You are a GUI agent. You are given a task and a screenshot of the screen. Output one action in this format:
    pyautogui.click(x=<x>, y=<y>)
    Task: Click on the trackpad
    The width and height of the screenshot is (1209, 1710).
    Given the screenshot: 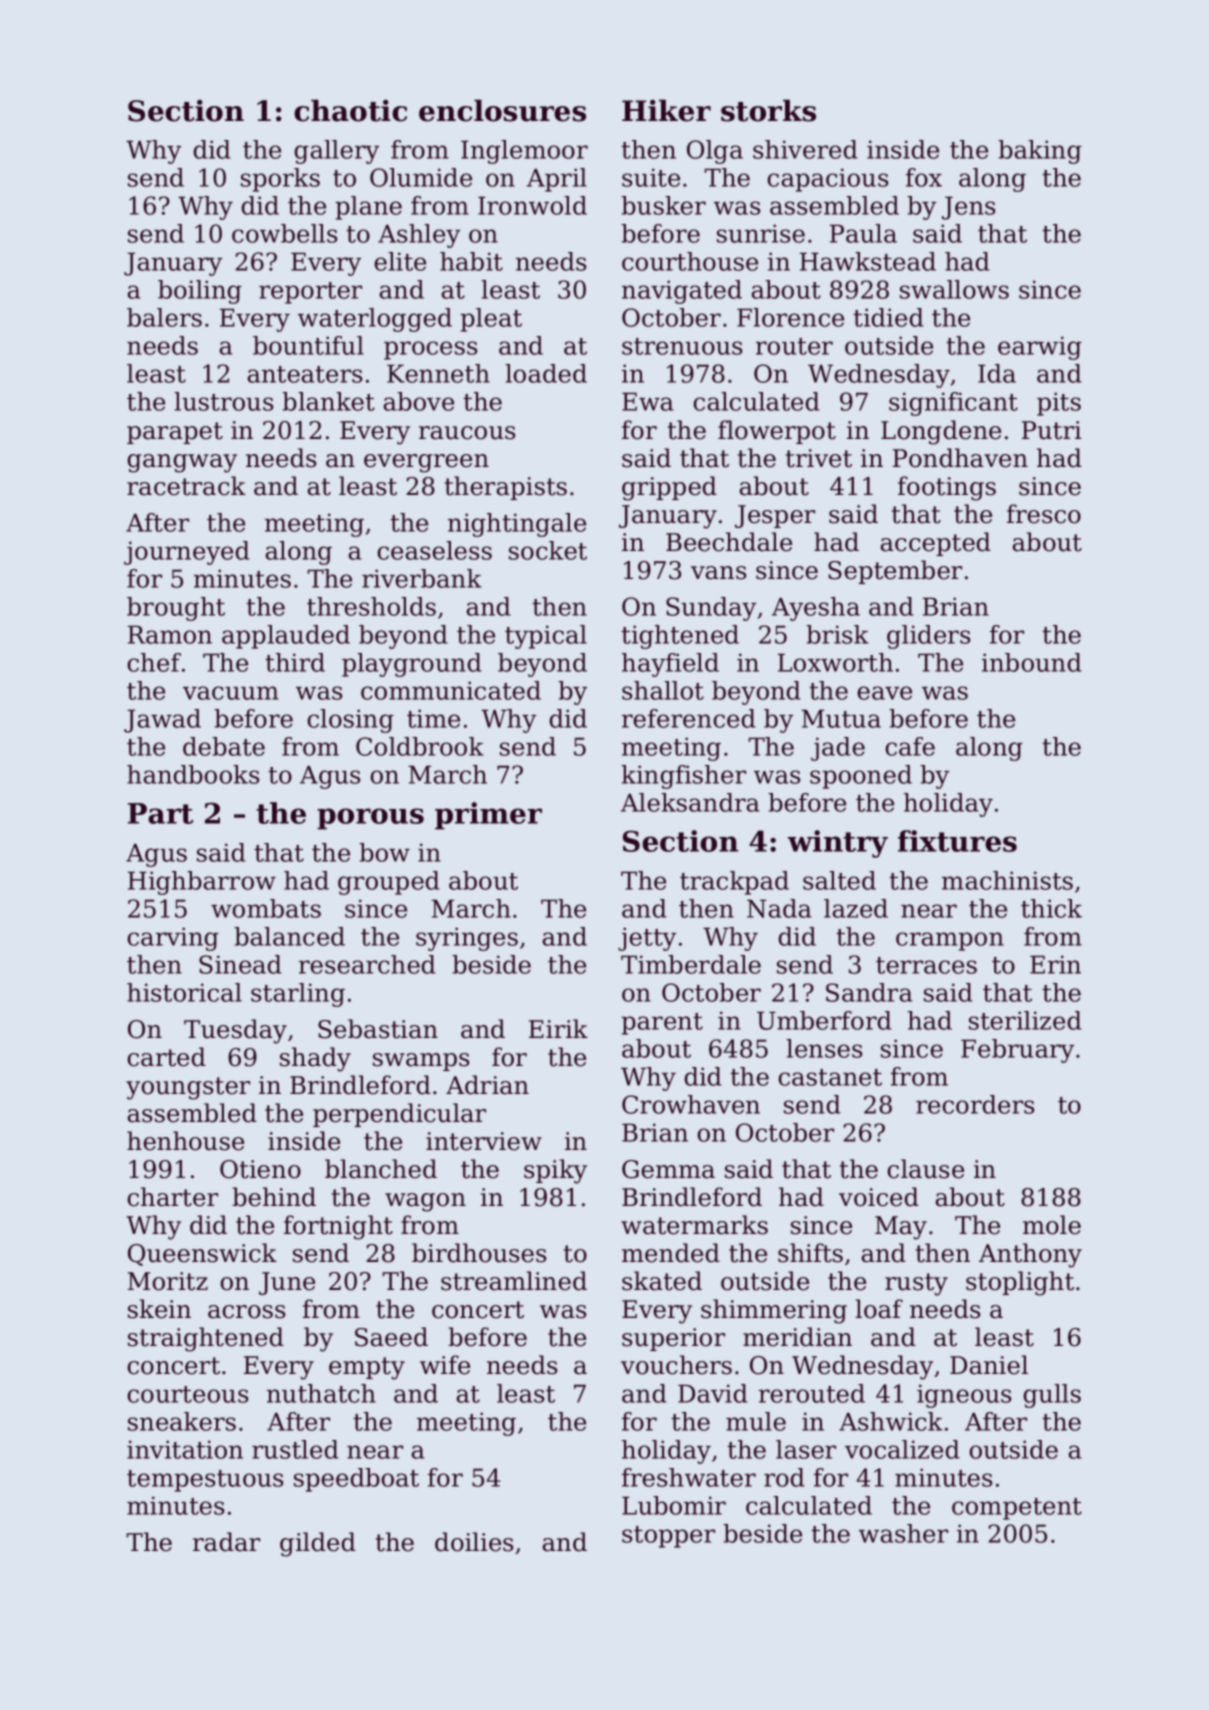 What is the action you would take?
    pyautogui.click(x=734, y=883)
